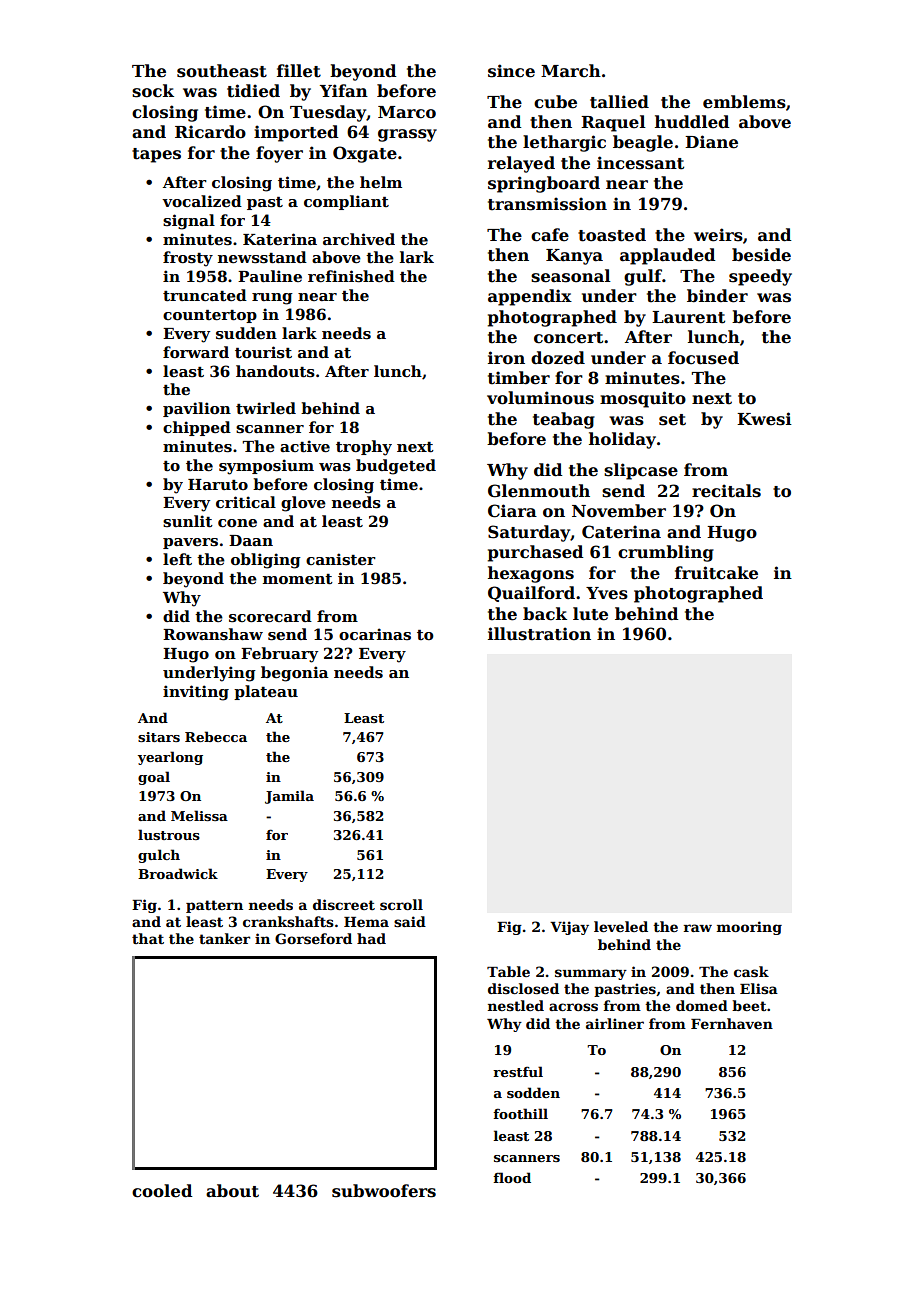 The width and height of the page is (924, 1311). What do you see at coordinates (518, 1071) in the page?
I see `restful` at bounding box center [518, 1071].
